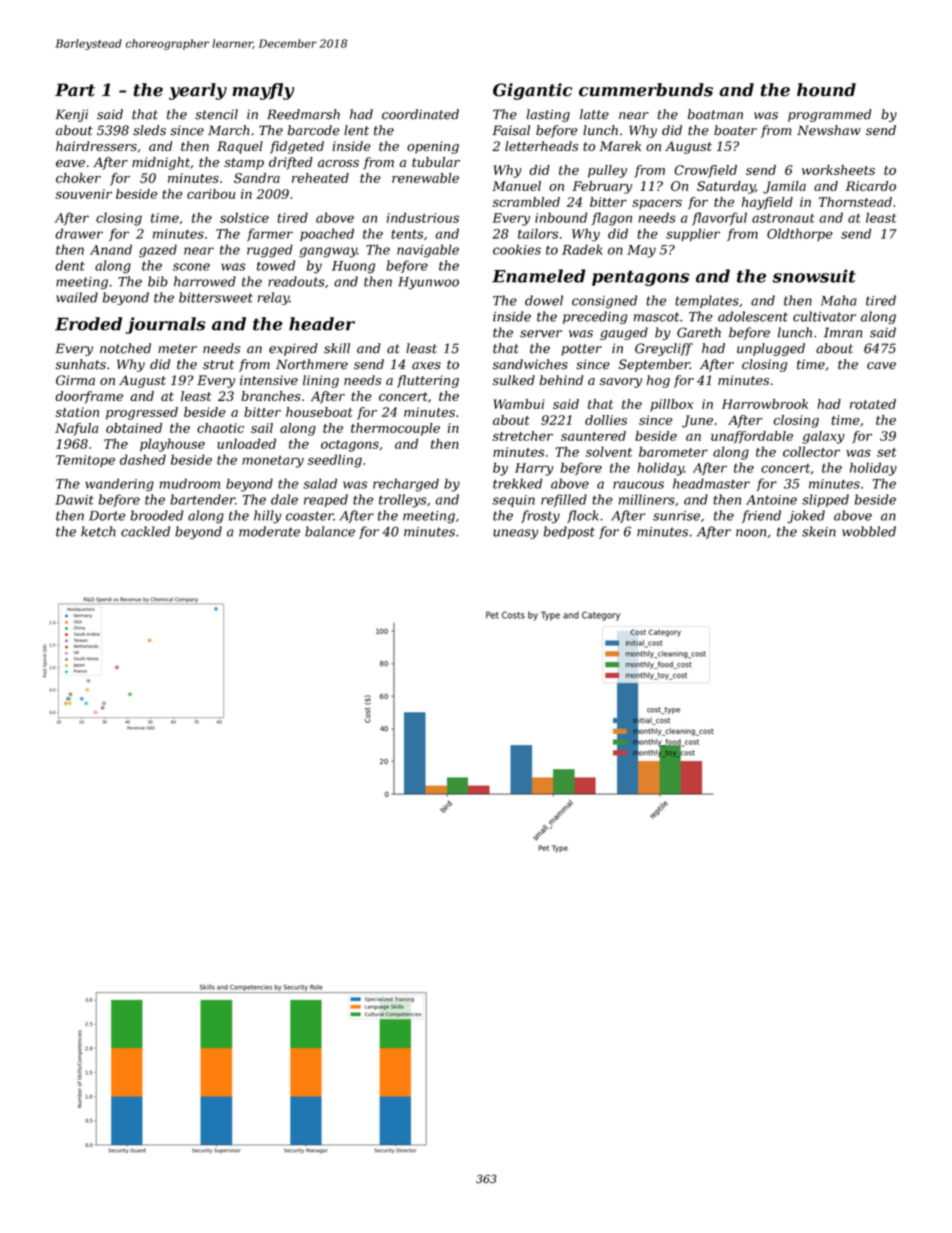 Image resolution: width=952 pixels, height=1233 pixels. Describe the element at coordinates (328, 252) in the screenshot. I see `gangway` at that location.
